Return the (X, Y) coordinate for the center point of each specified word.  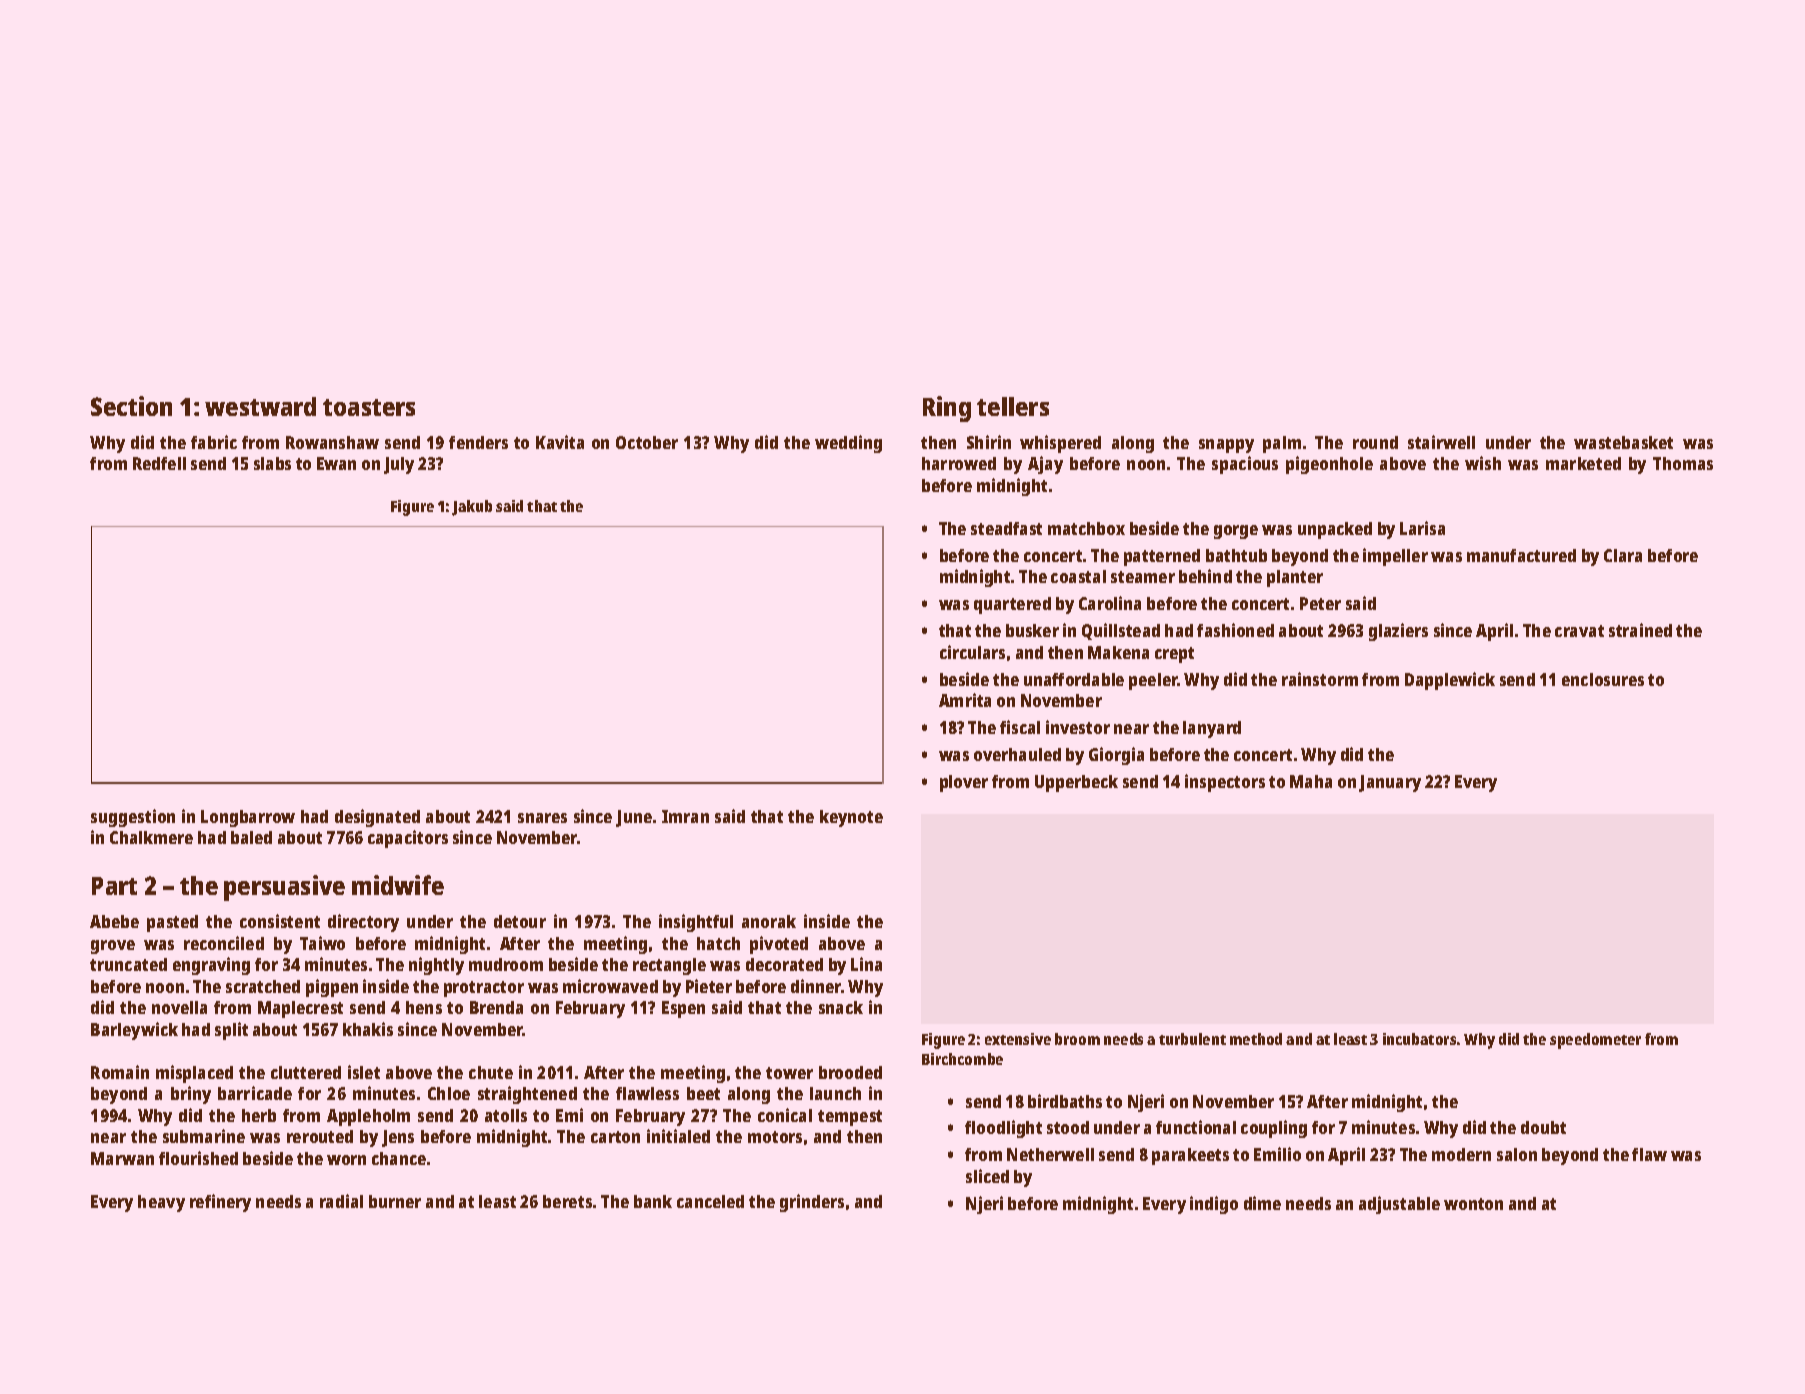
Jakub (472, 508)
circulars (972, 652)
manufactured (1521, 555)
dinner (816, 986)
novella (179, 1007)
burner (395, 1201)
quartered (1012, 605)
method (1256, 1039)
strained (1640, 630)
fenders (478, 442)
